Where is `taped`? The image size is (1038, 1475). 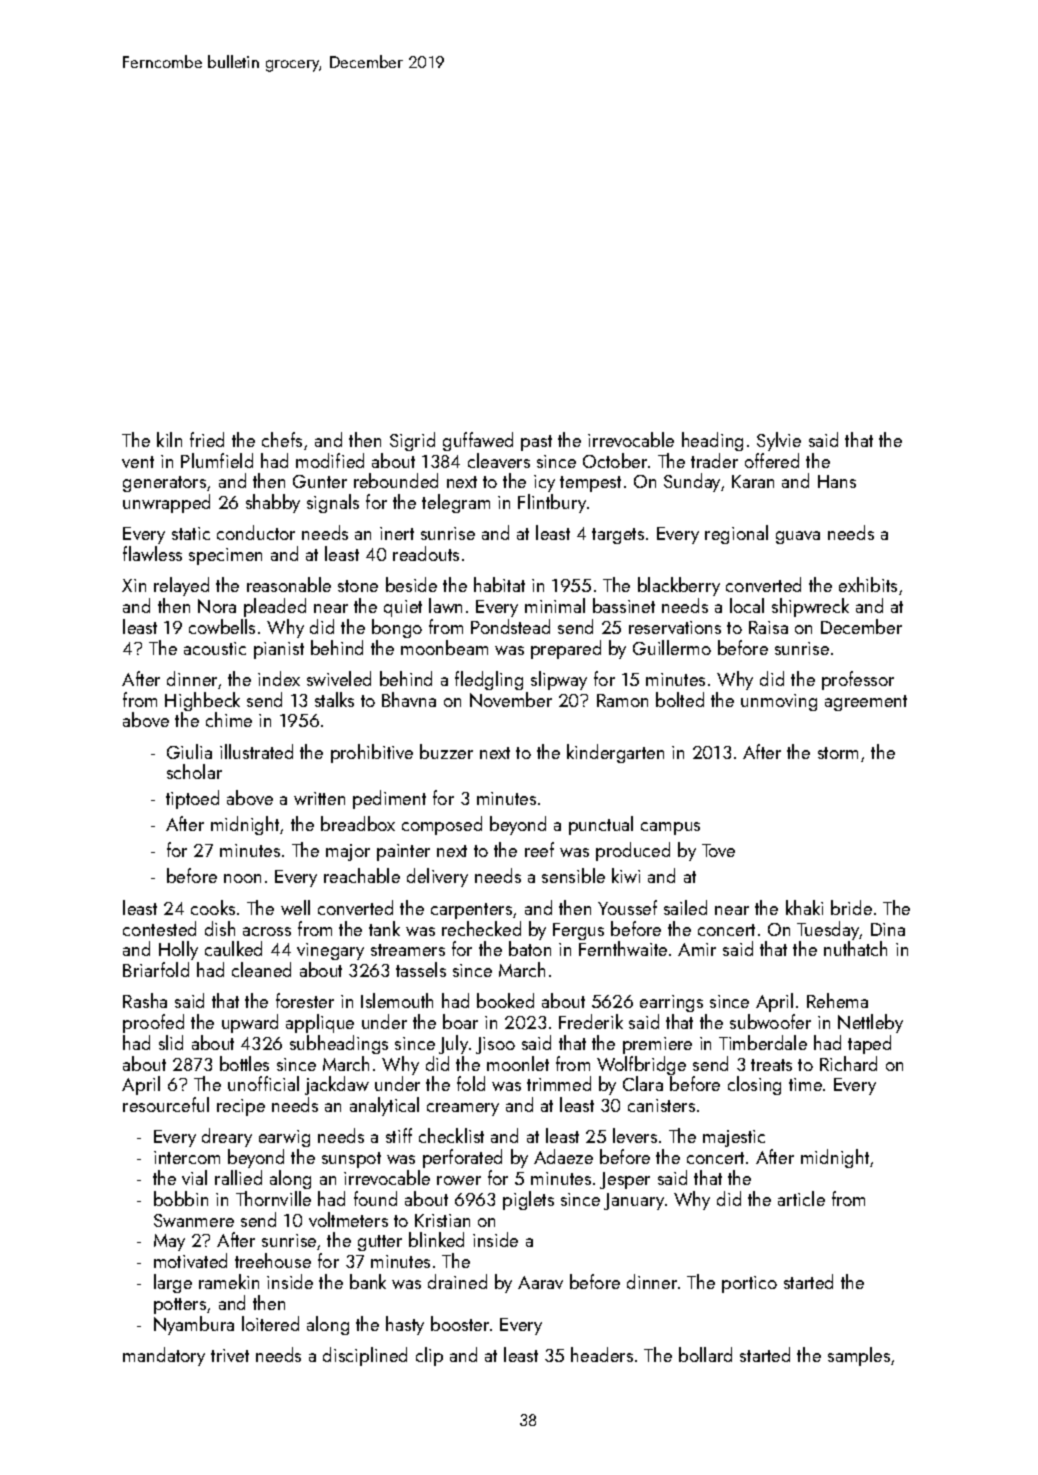 taped is located at coordinates (869, 1044).
